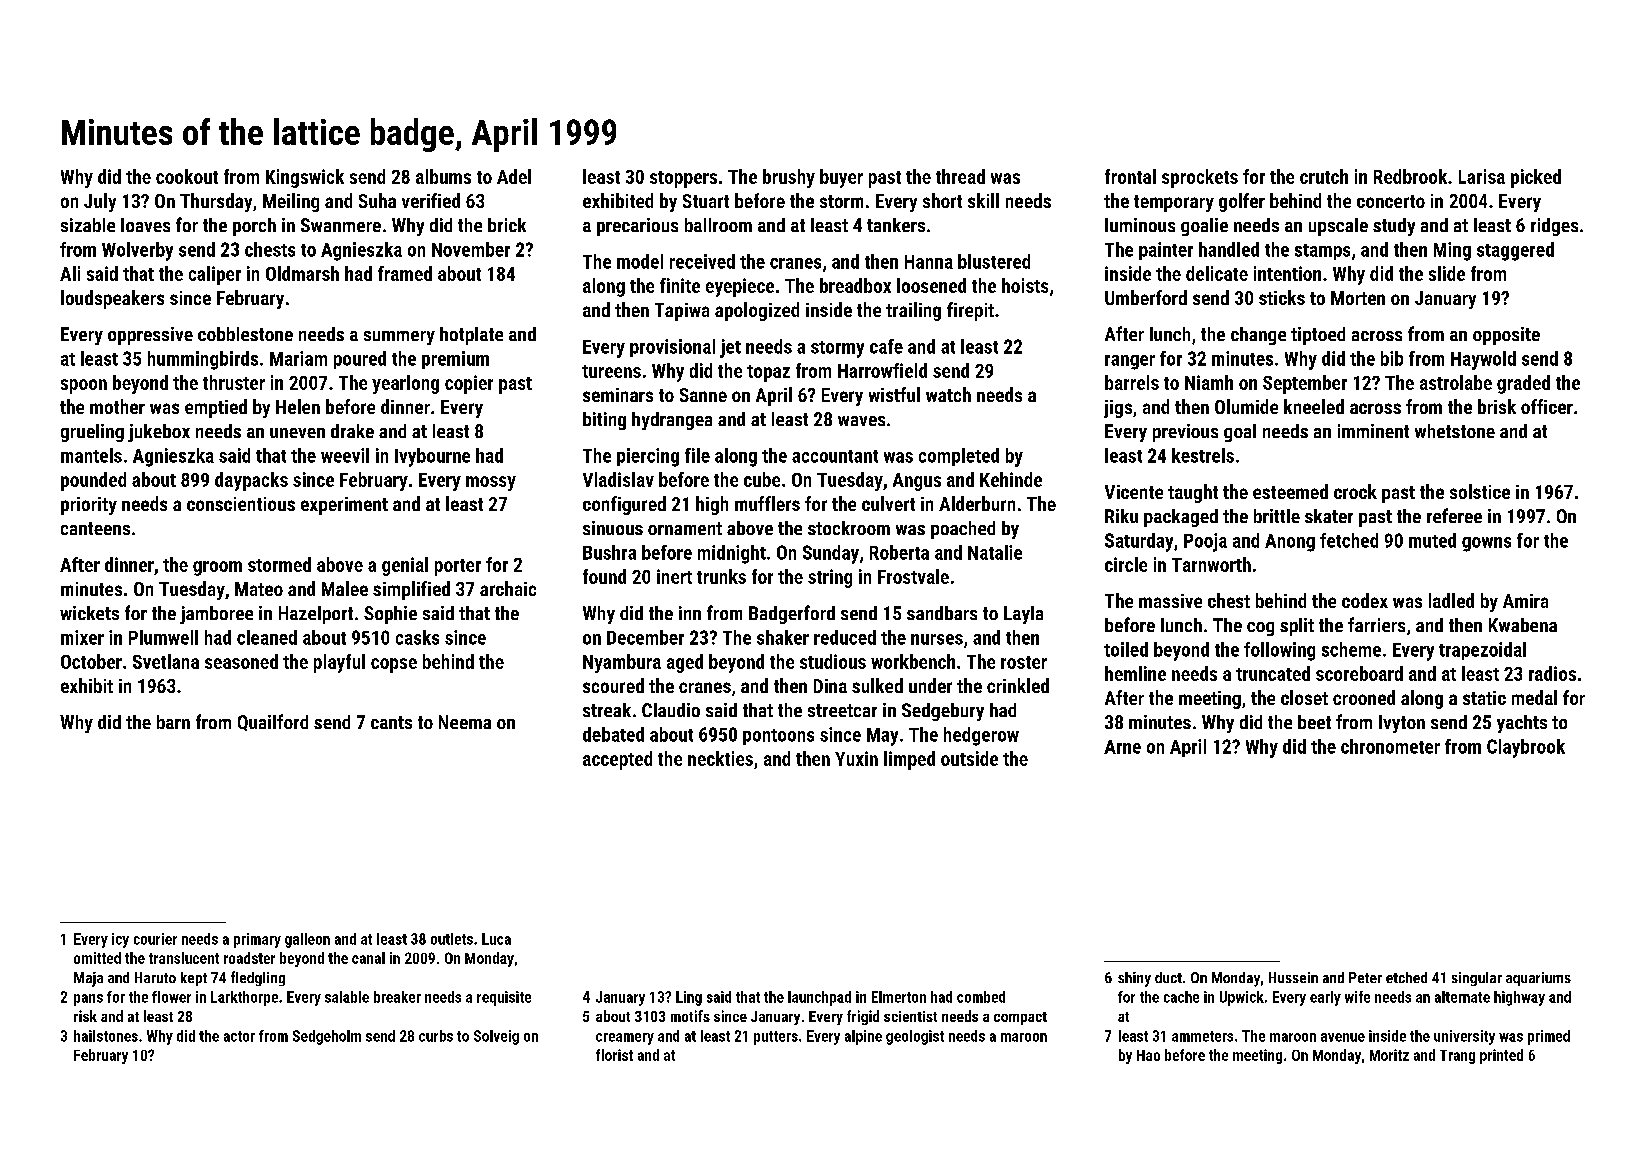  What do you see at coordinates (1135, 673) in the screenshot?
I see `hemline` at bounding box center [1135, 673].
